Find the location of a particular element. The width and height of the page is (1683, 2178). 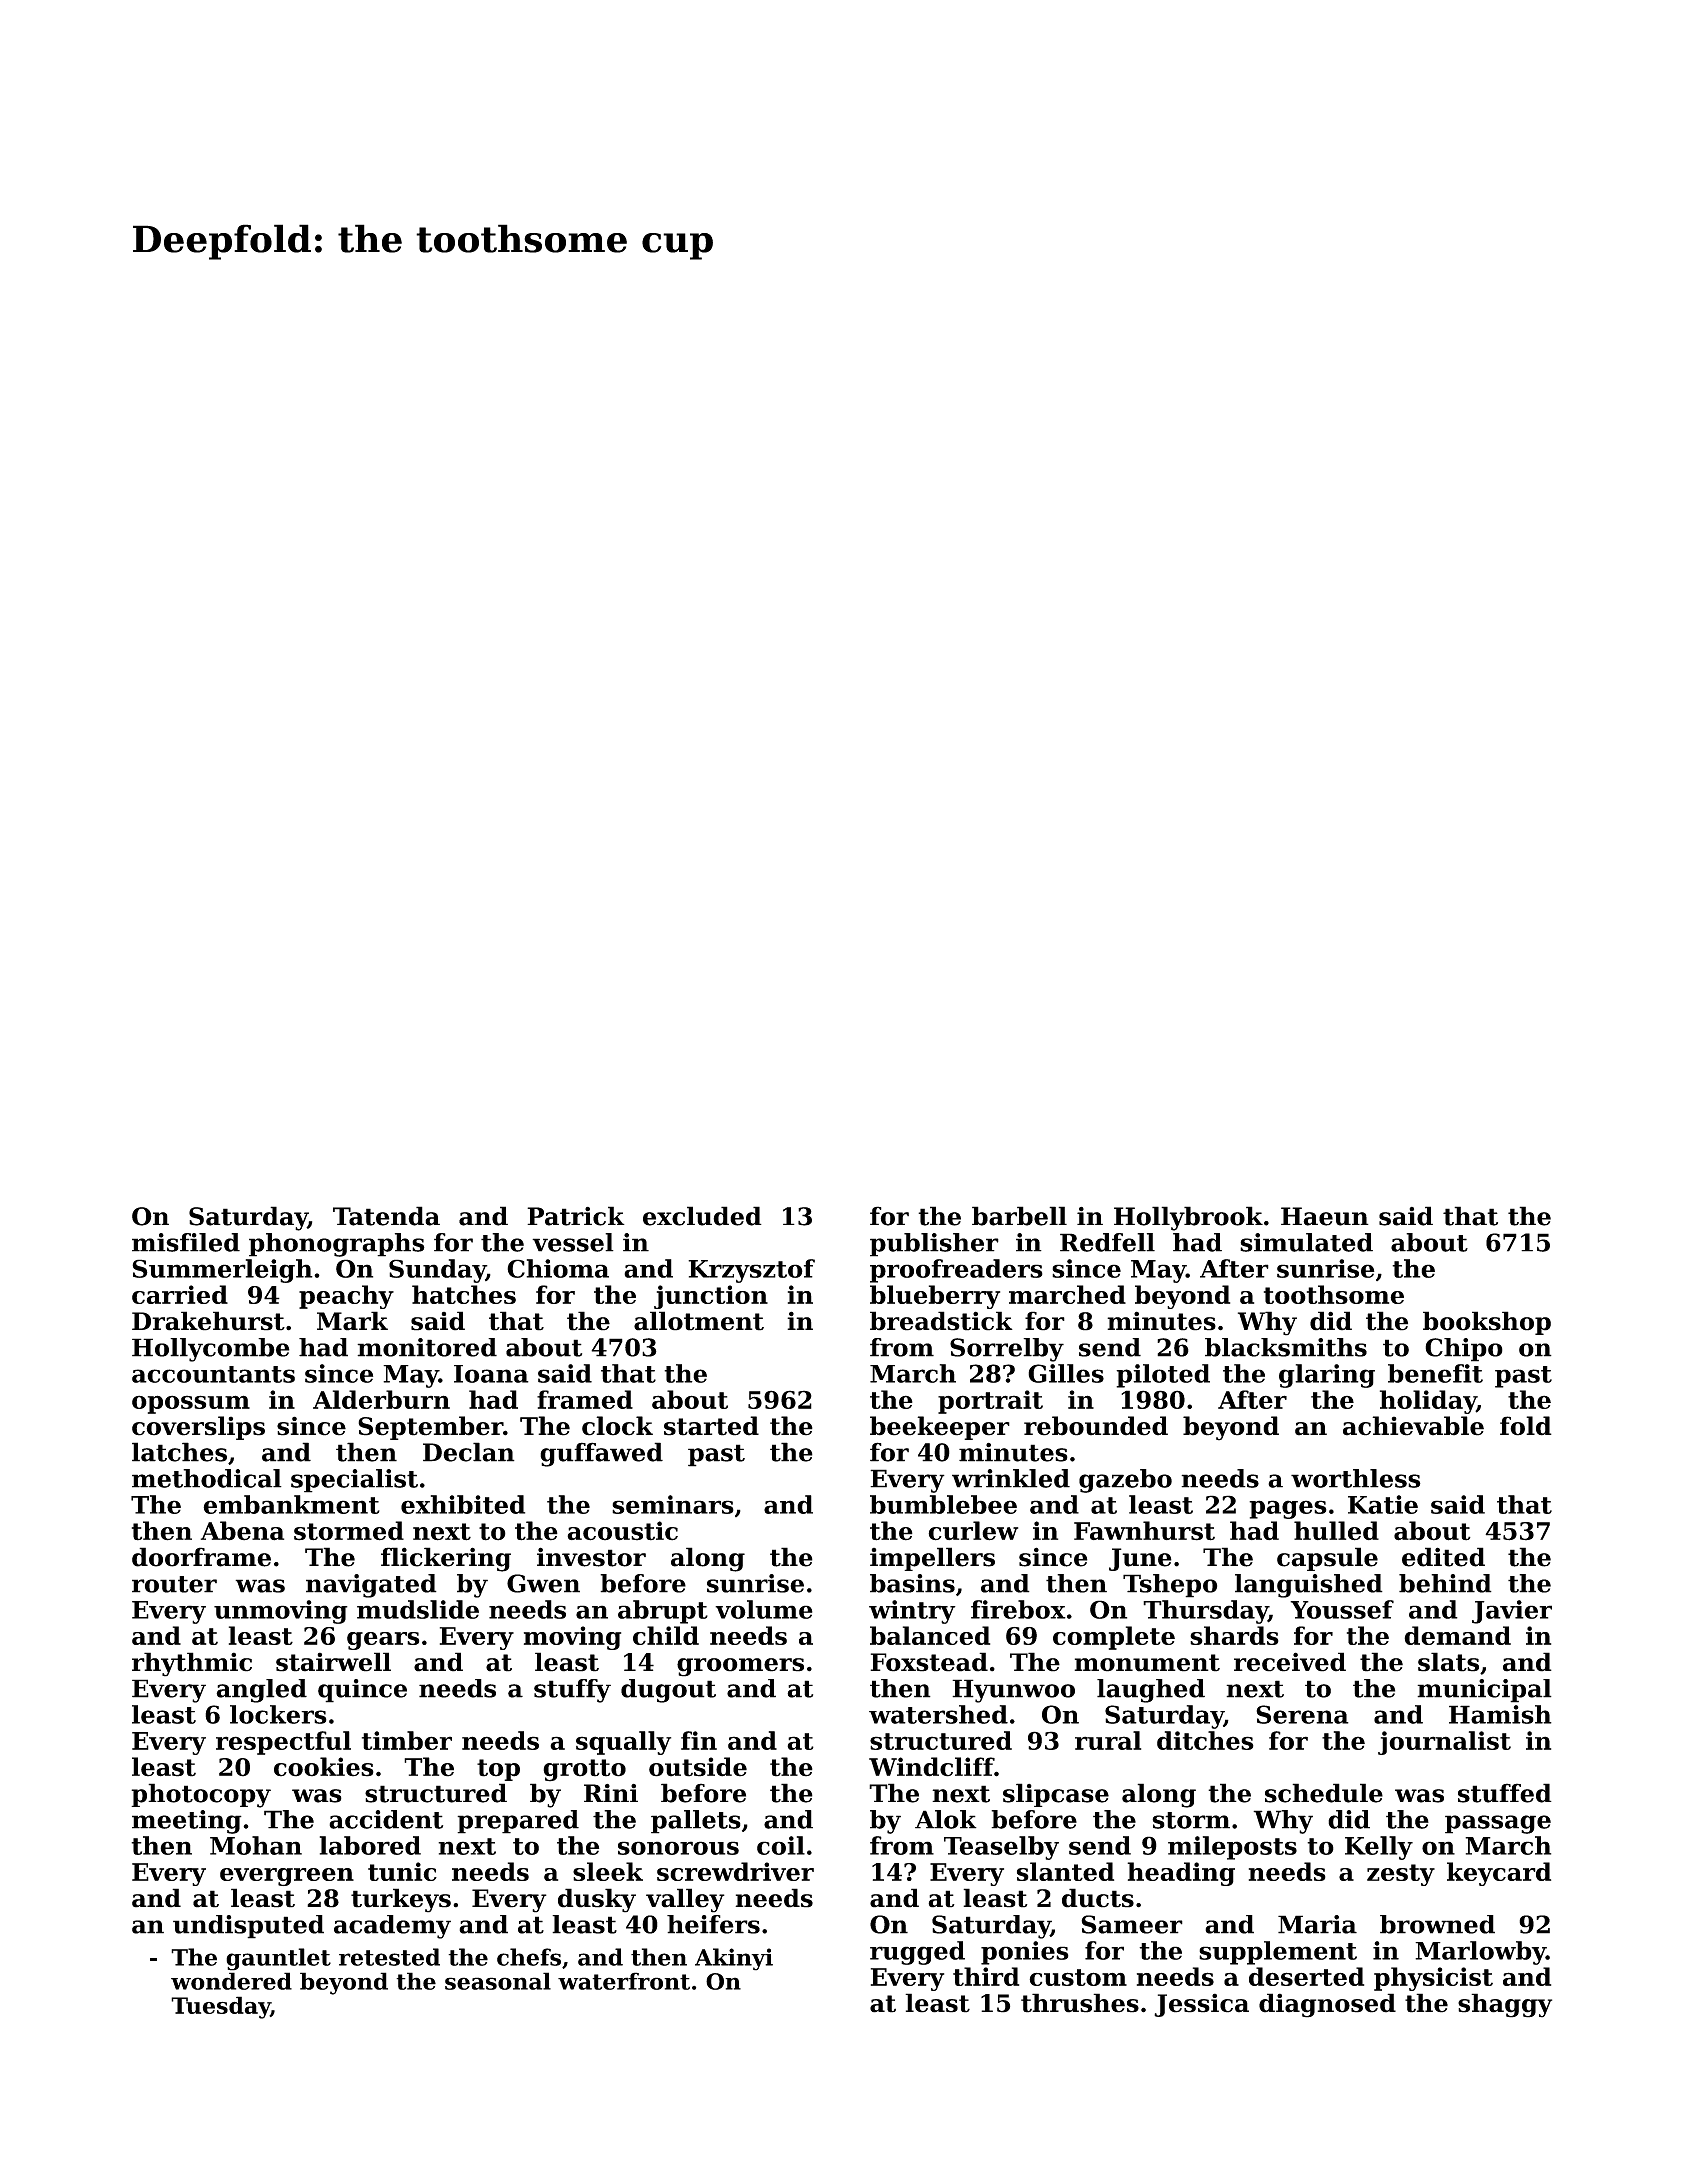

angled is located at coordinates (261, 1691).
